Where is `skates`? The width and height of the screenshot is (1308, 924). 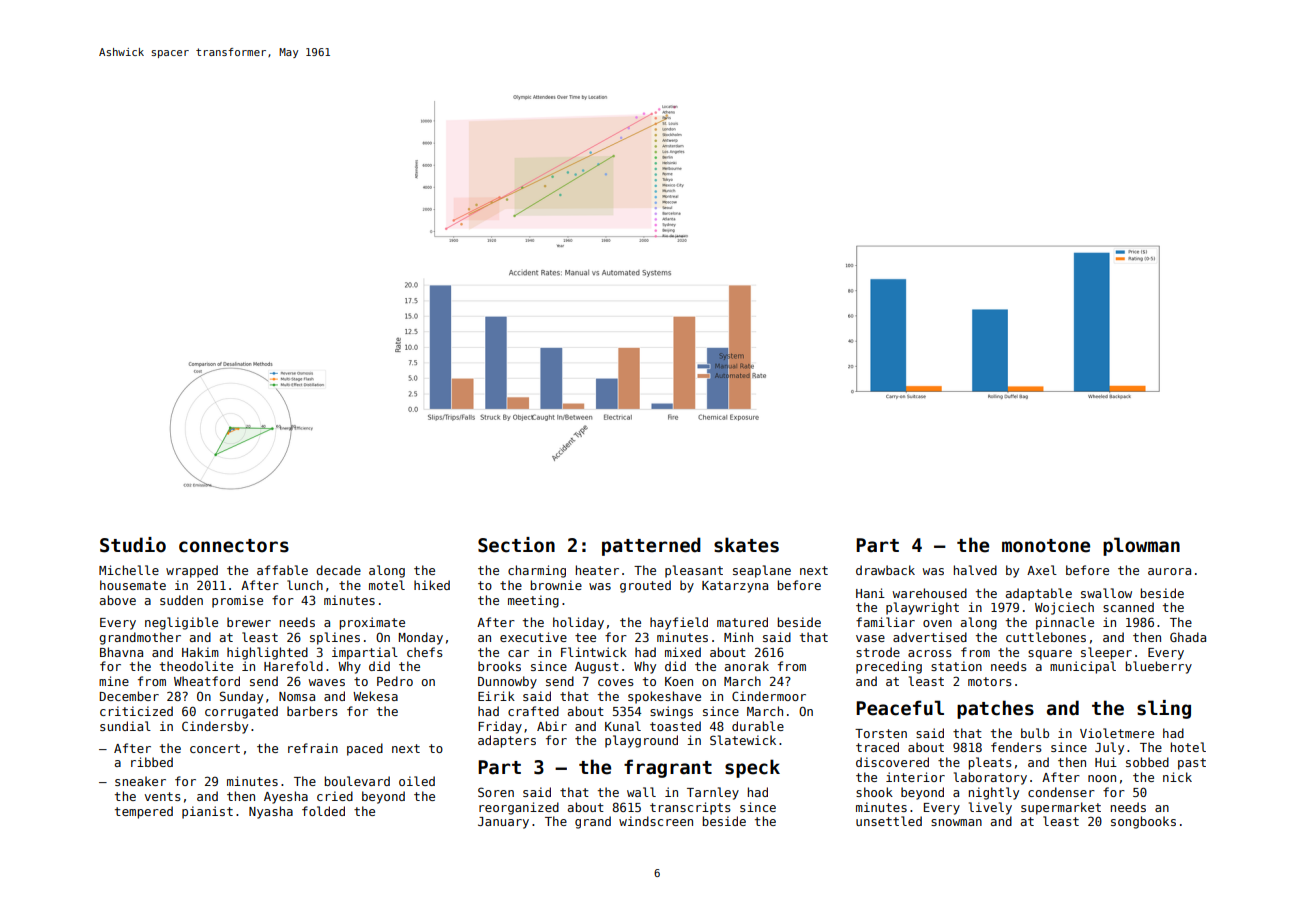 skates is located at coordinates (746, 545).
